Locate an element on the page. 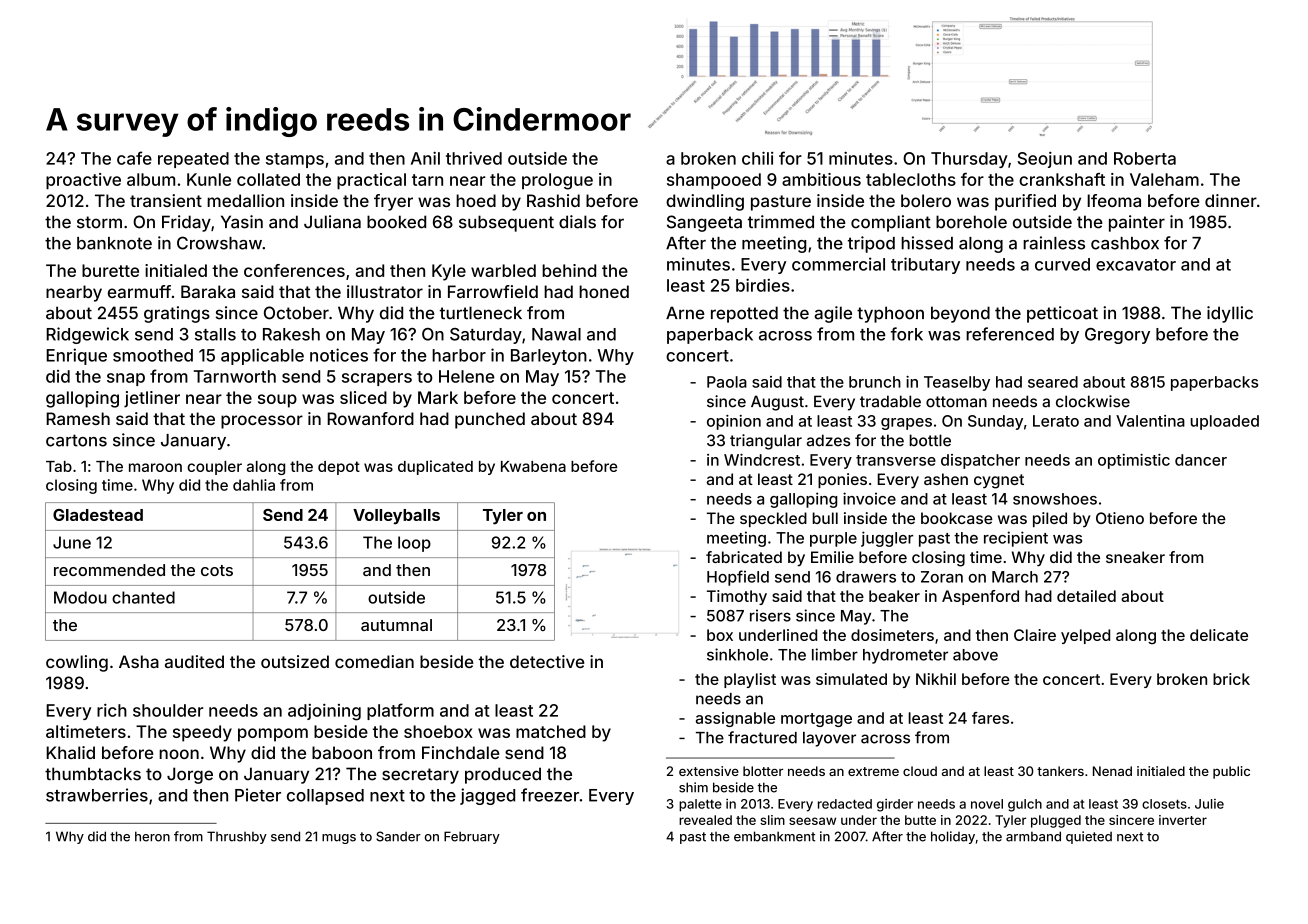 The height and width of the page is (924, 1308). Thrushby is located at coordinates (237, 837).
